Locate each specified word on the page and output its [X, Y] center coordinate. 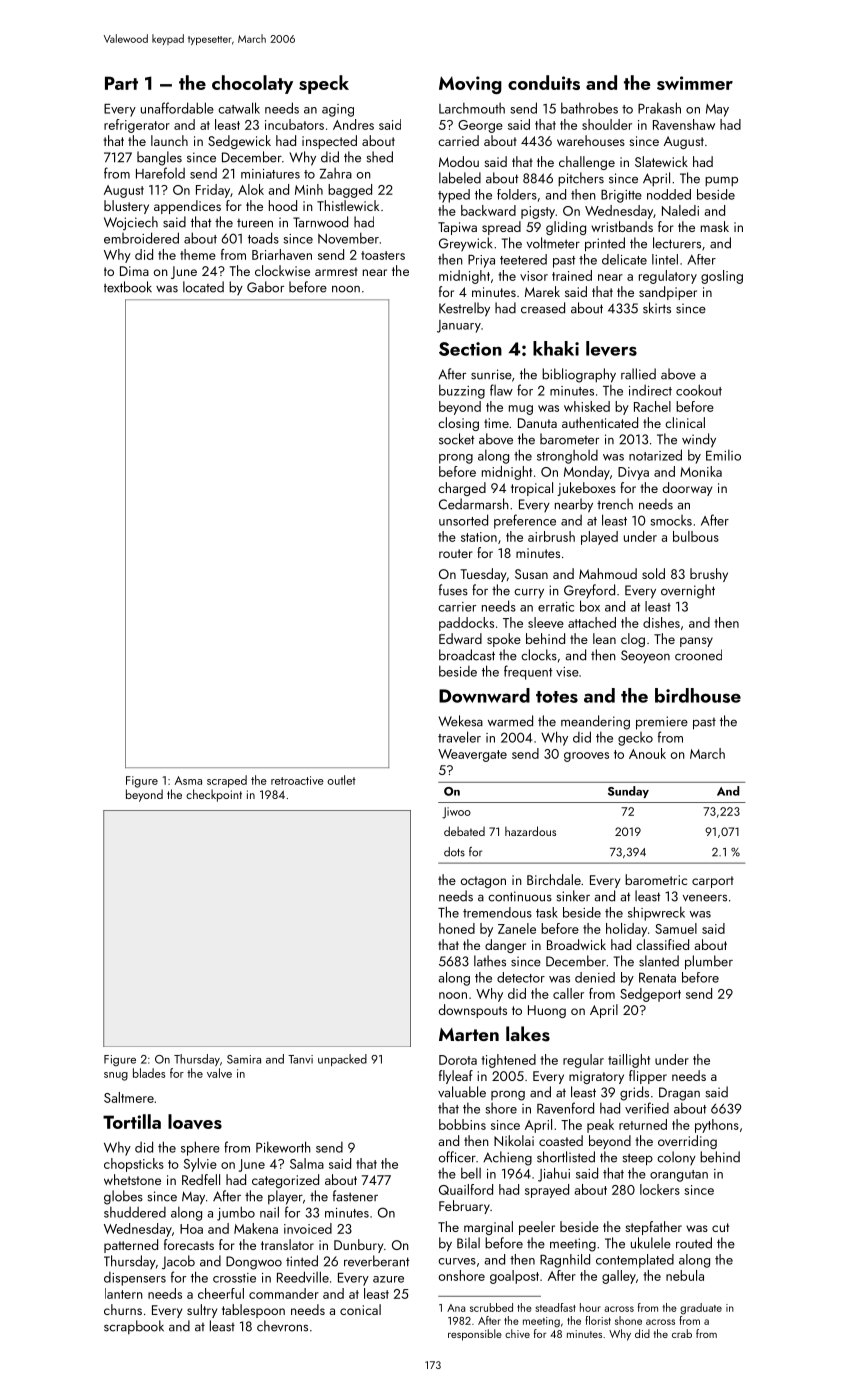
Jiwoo [456, 813]
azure [388, 1279]
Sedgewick [239, 142]
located [203, 287]
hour [590, 1307]
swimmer [695, 83]
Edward [460, 638]
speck [324, 84]
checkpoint [214, 795]
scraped [227, 781]
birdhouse [698, 695]
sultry [202, 1311]
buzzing [462, 391]
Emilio [723, 455]
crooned [698, 655]
